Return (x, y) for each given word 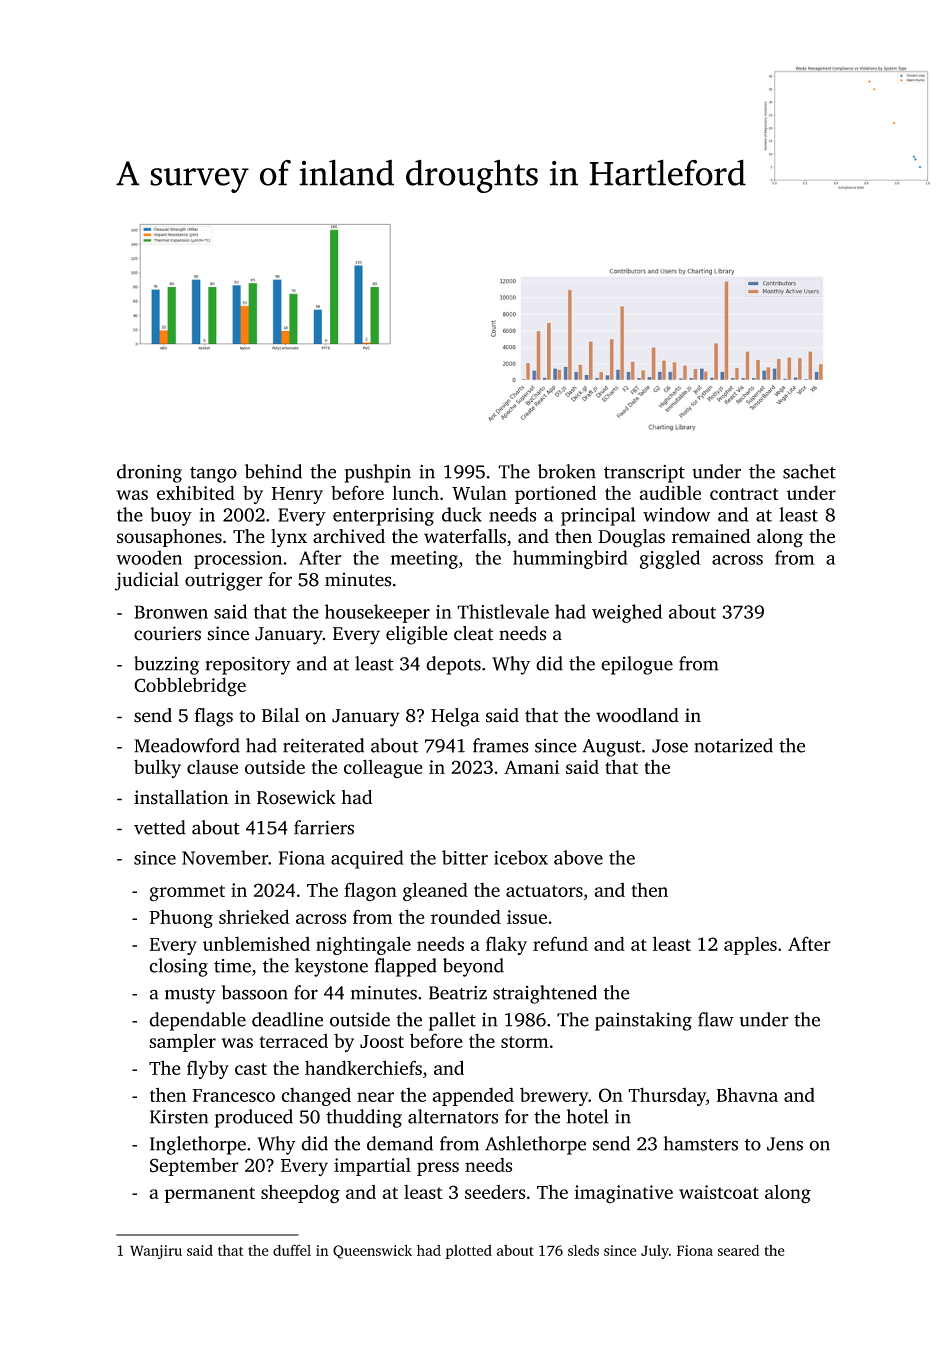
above (578, 857)
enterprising (383, 517)
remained (711, 536)
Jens (785, 1144)
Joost (382, 1041)
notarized (733, 745)
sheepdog (300, 1194)
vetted (160, 827)
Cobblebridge (190, 687)
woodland (637, 715)
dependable (197, 1021)
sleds (583, 1250)
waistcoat (719, 1192)
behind (273, 471)
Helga (455, 717)
